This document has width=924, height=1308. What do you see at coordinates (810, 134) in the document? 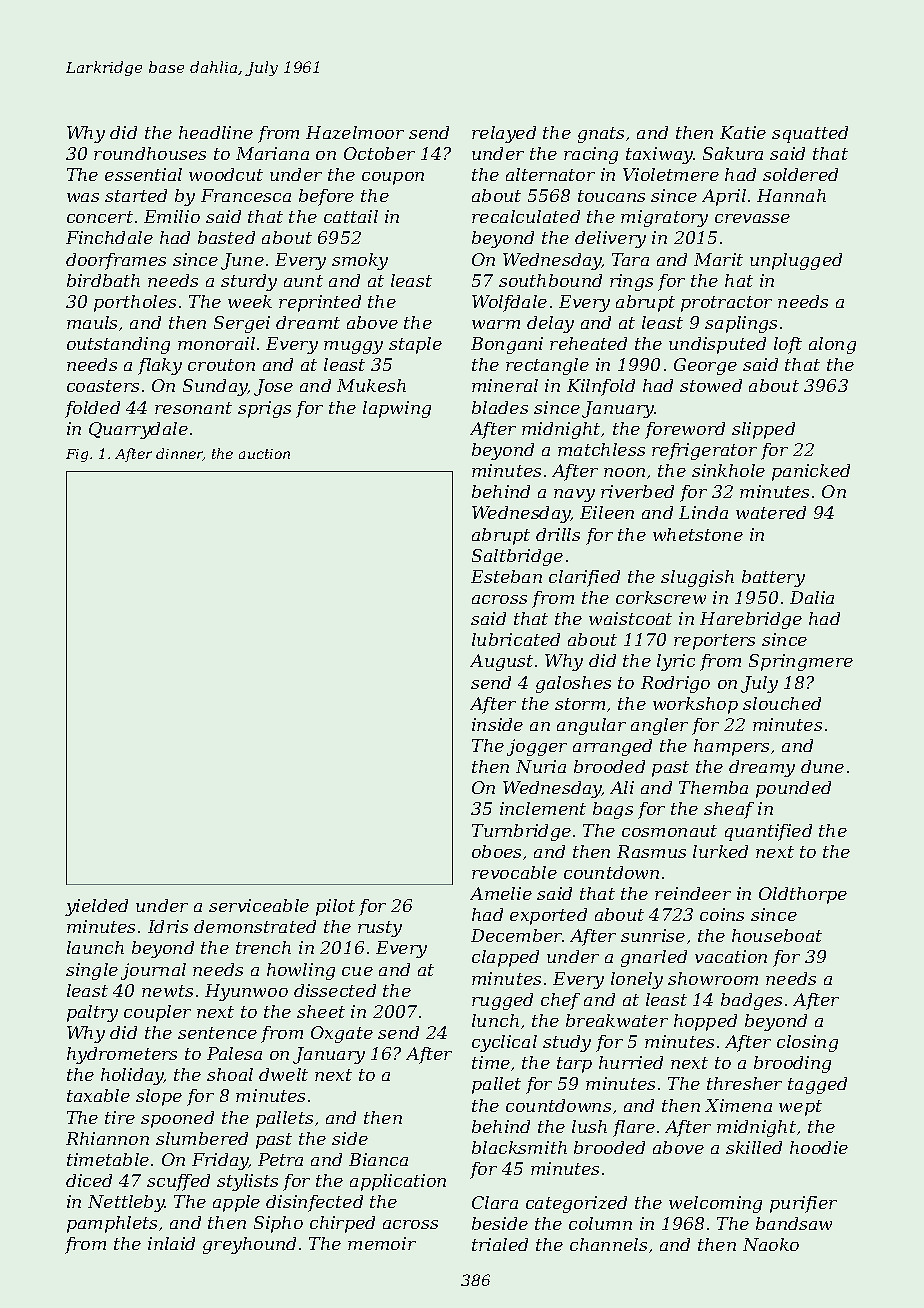
I see `squatted` at bounding box center [810, 134].
